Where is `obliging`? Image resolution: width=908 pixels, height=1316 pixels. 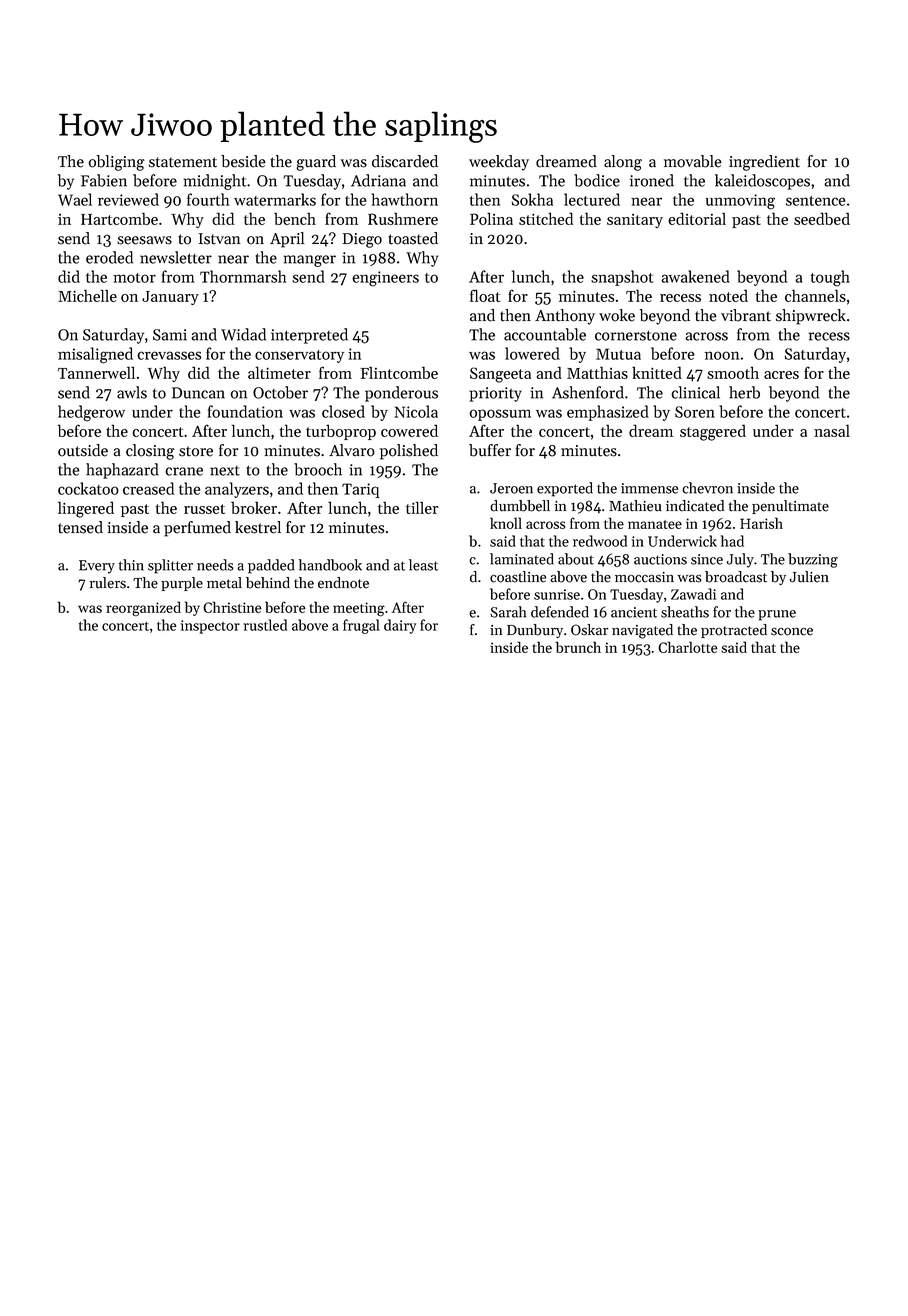 obliging is located at coordinates (117, 163).
